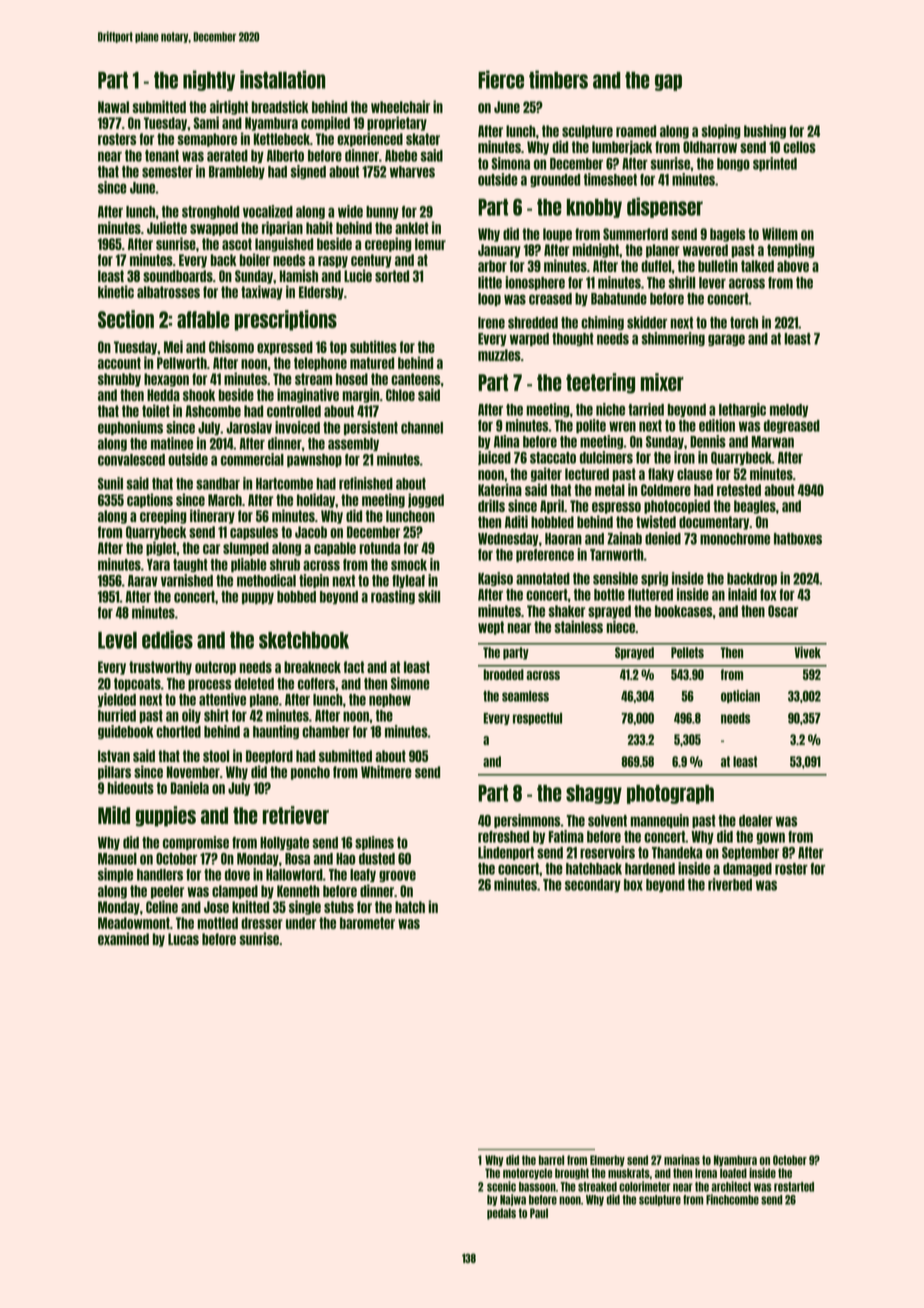 Image resolution: width=924 pixels, height=1308 pixels. Describe the element at coordinates (150, 500) in the screenshot. I see `captions` at that location.
